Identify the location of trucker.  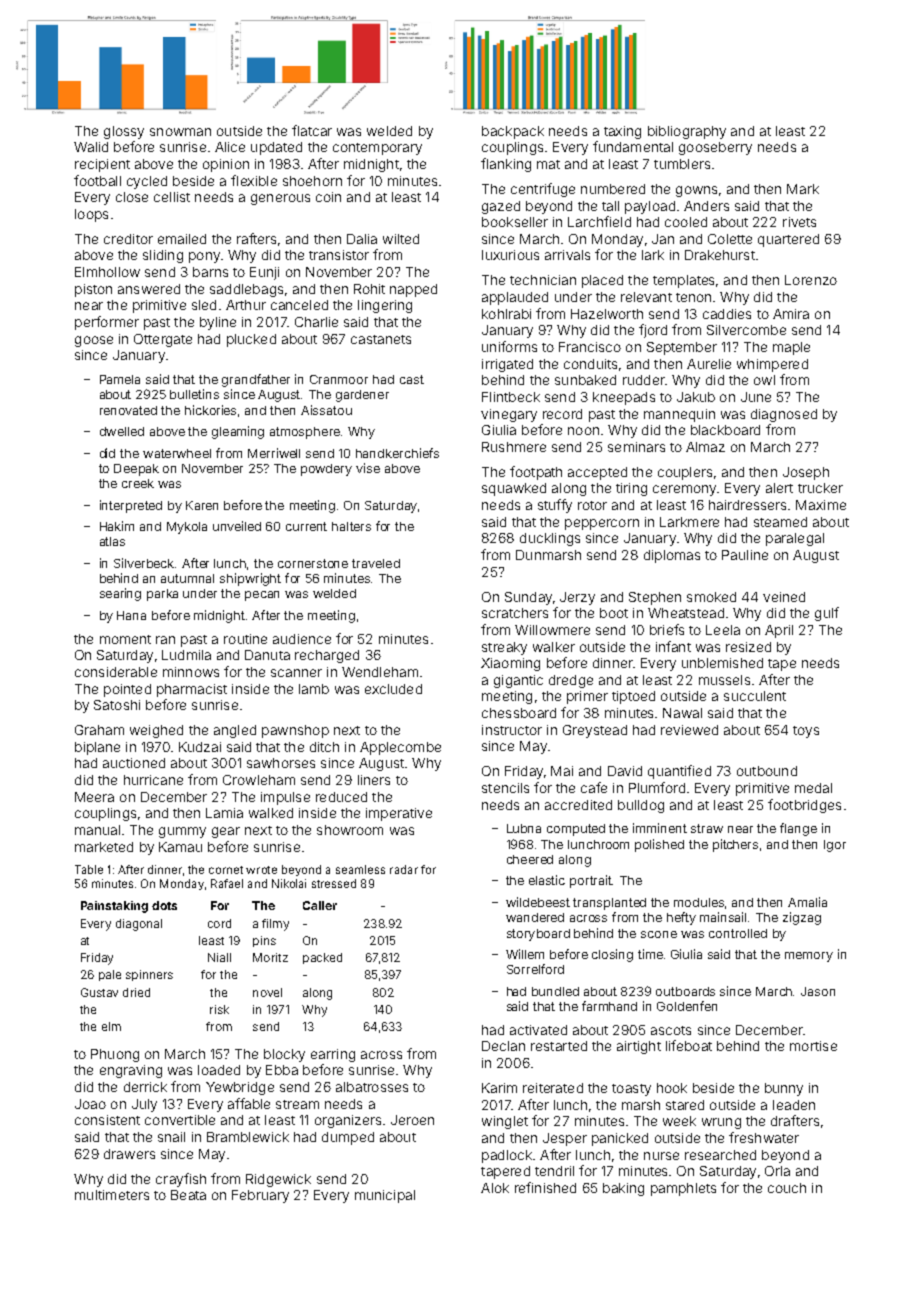
(820, 488).
